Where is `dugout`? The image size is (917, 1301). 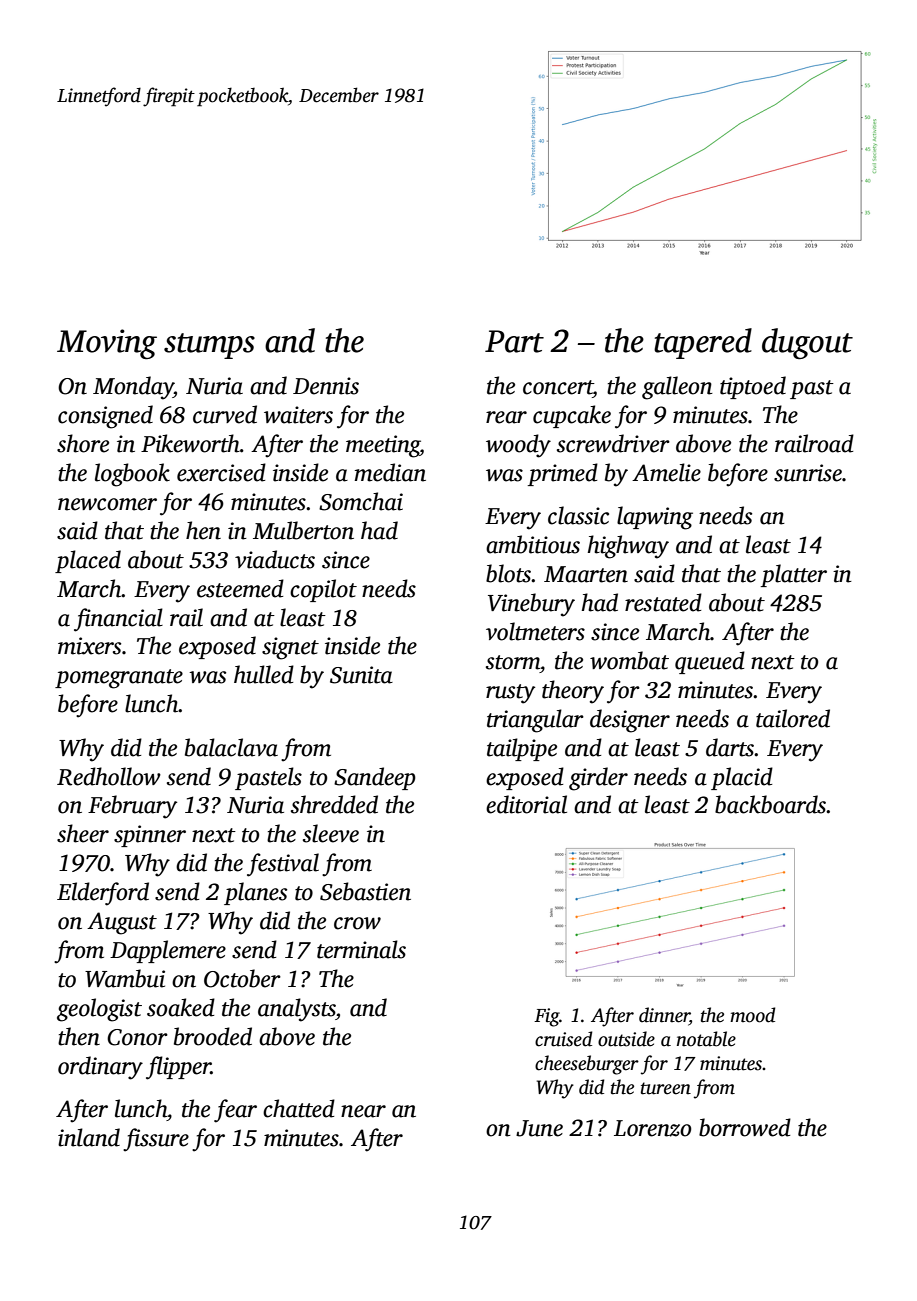 dugout is located at coordinates (807, 343).
